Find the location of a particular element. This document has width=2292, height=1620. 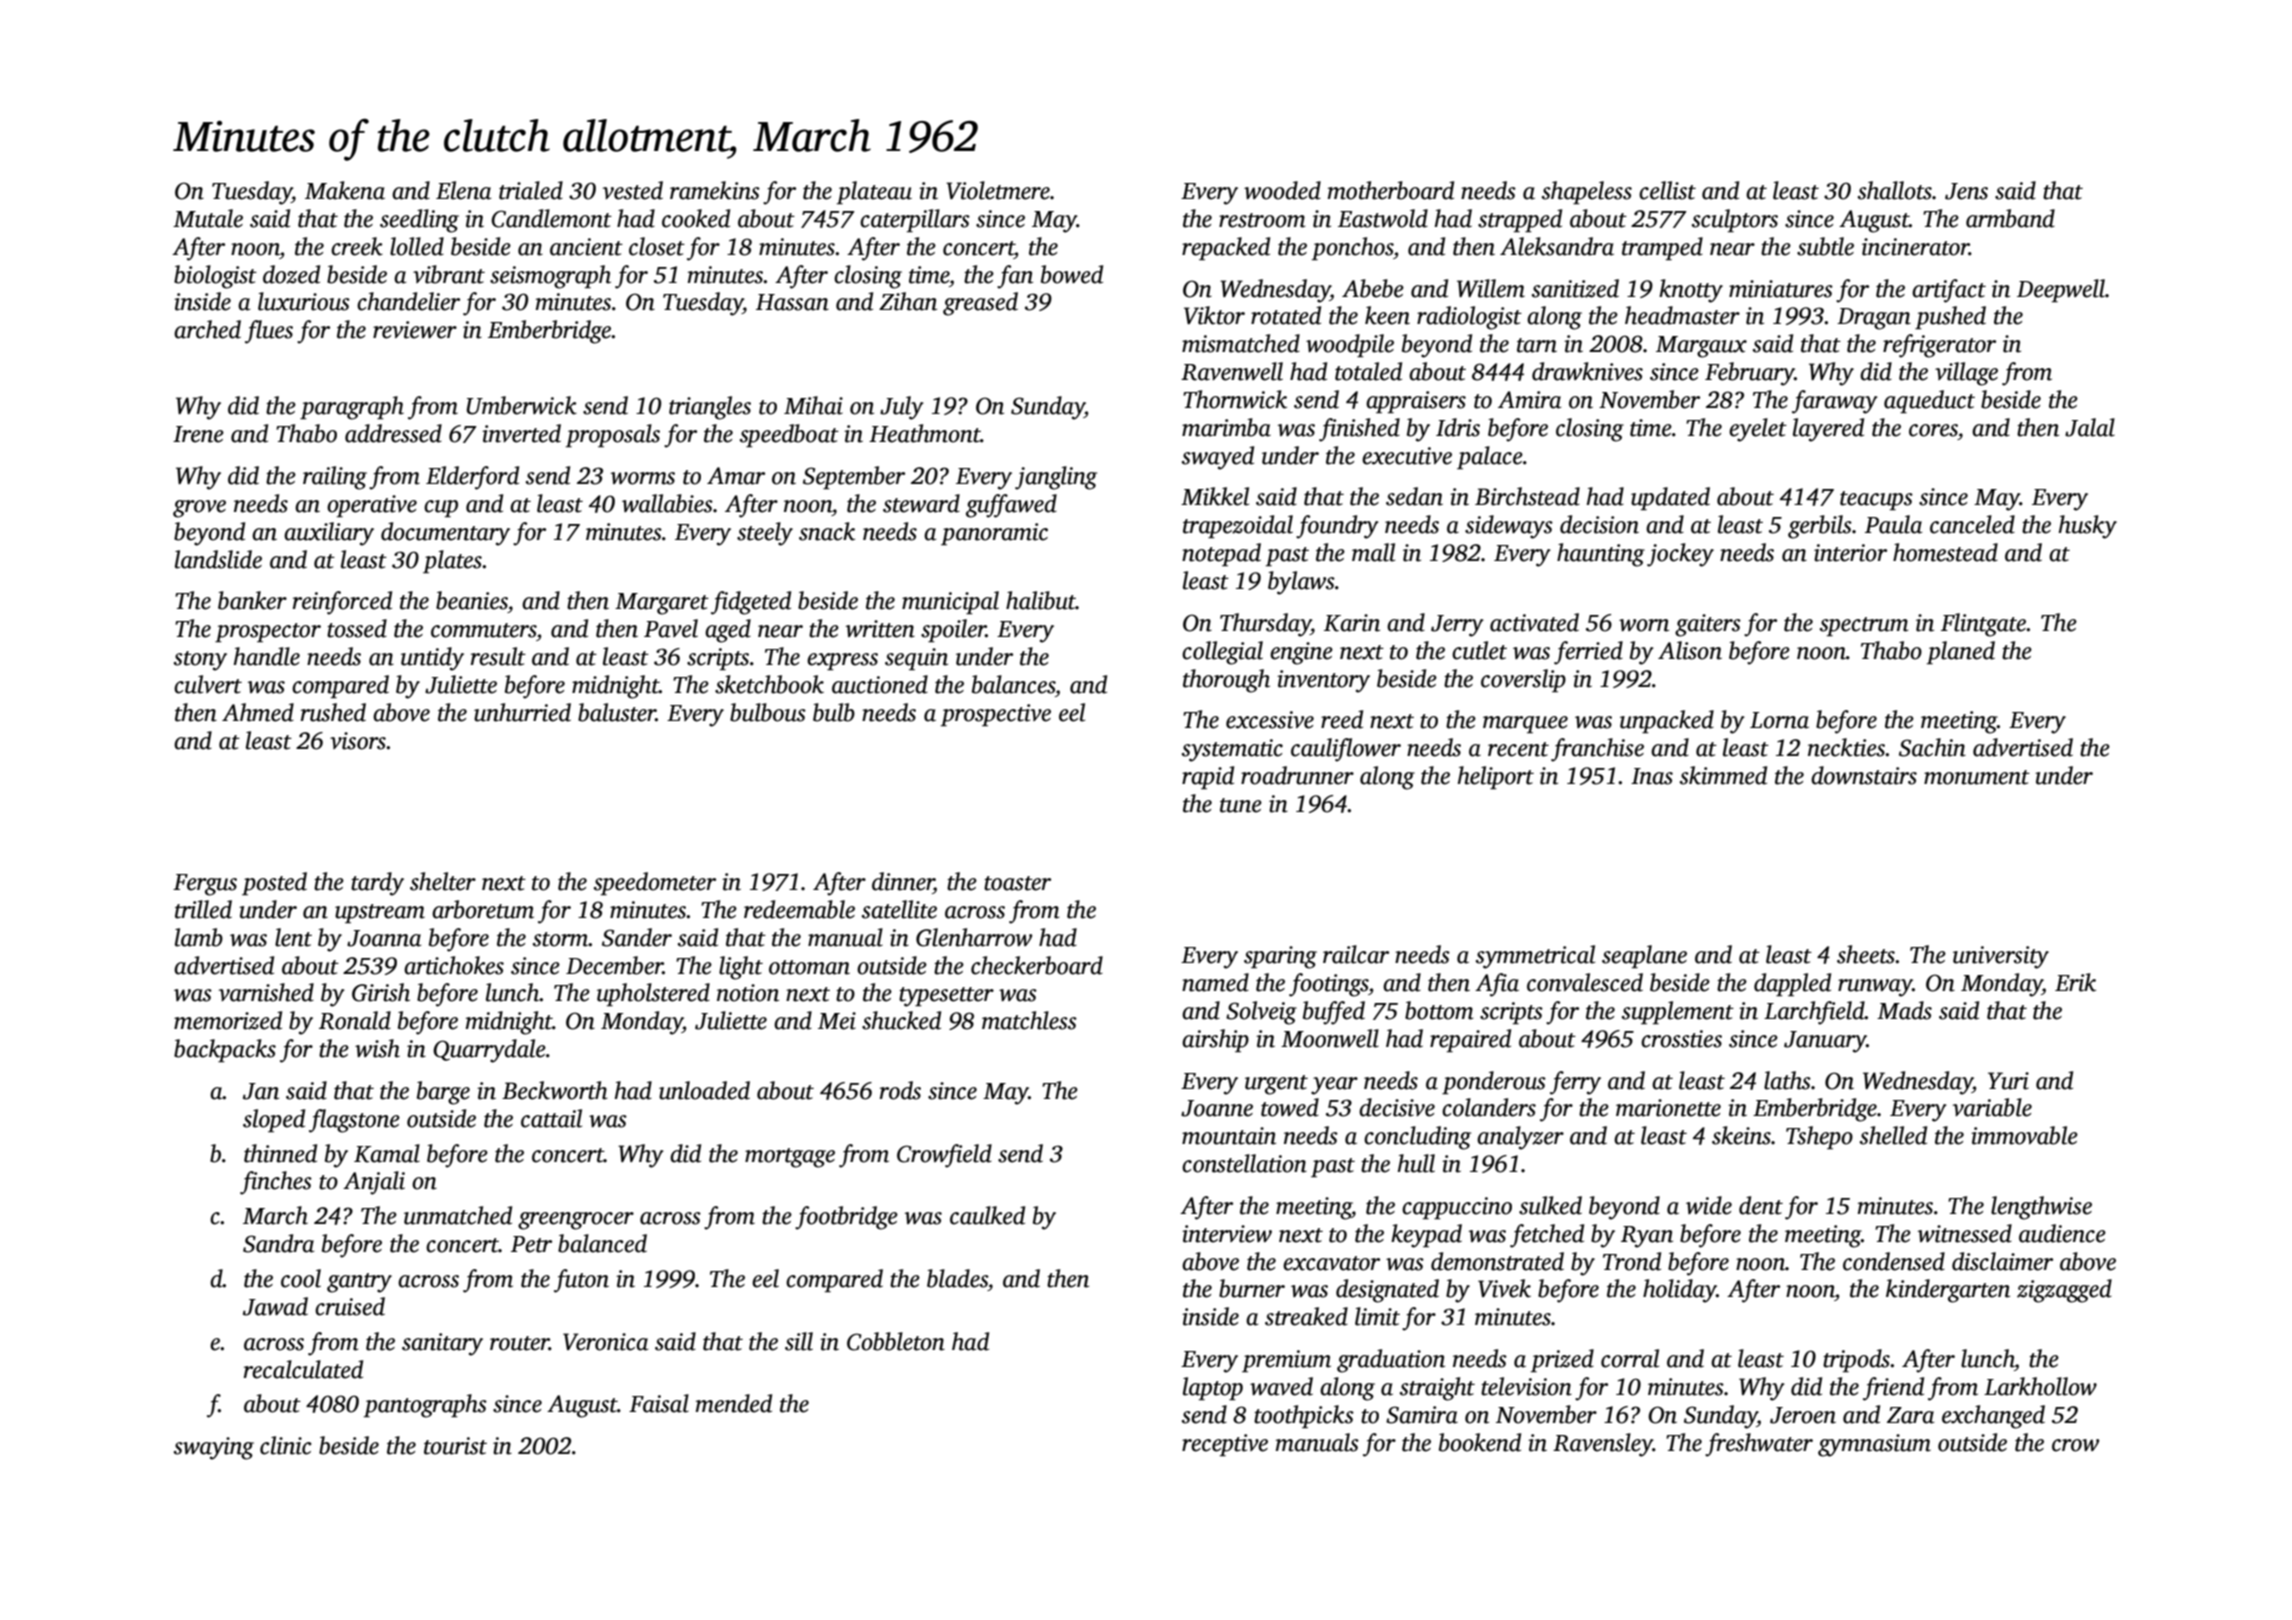

sanitary is located at coordinates (442, 1344).
